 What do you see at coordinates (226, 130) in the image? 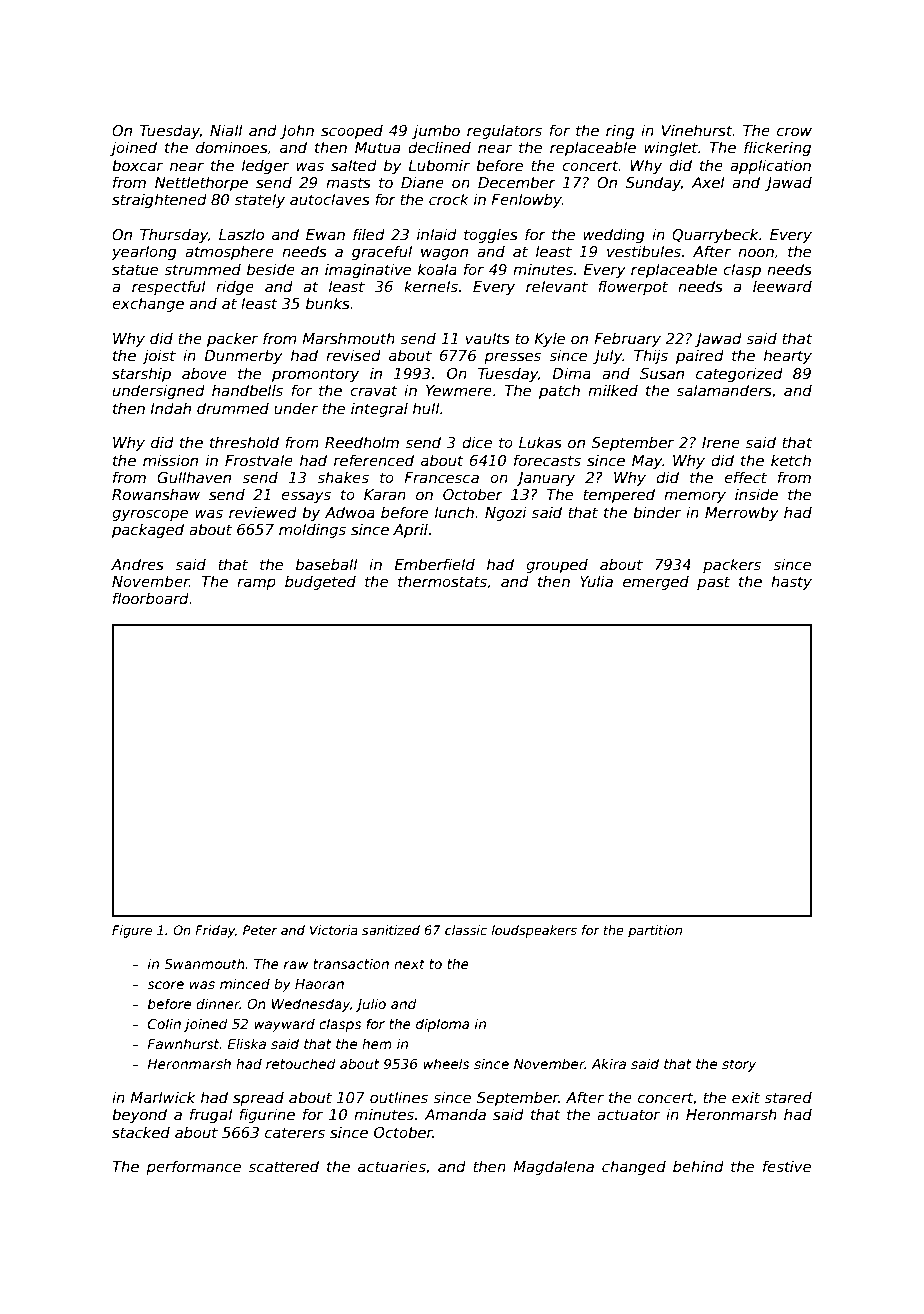
I see `Niall` at bounding box center [226, 130].
